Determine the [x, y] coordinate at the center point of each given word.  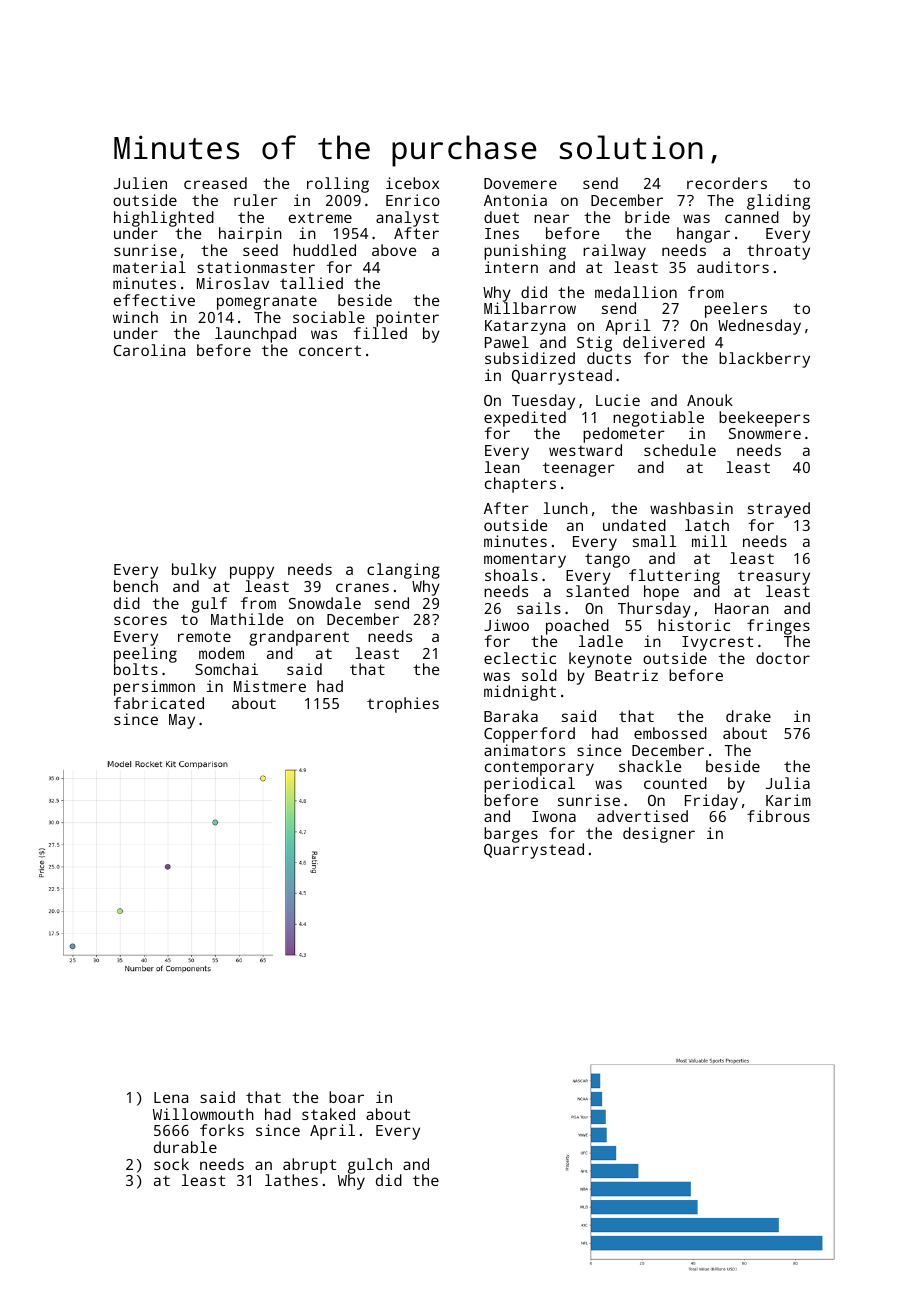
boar [346, 1097]
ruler [256, 200]
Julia [788, 783]
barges [511, 835]
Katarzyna [525, 327]
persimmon [154, 688]
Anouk [710, 400]
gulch [370, 1166]
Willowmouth [203, 1114]
